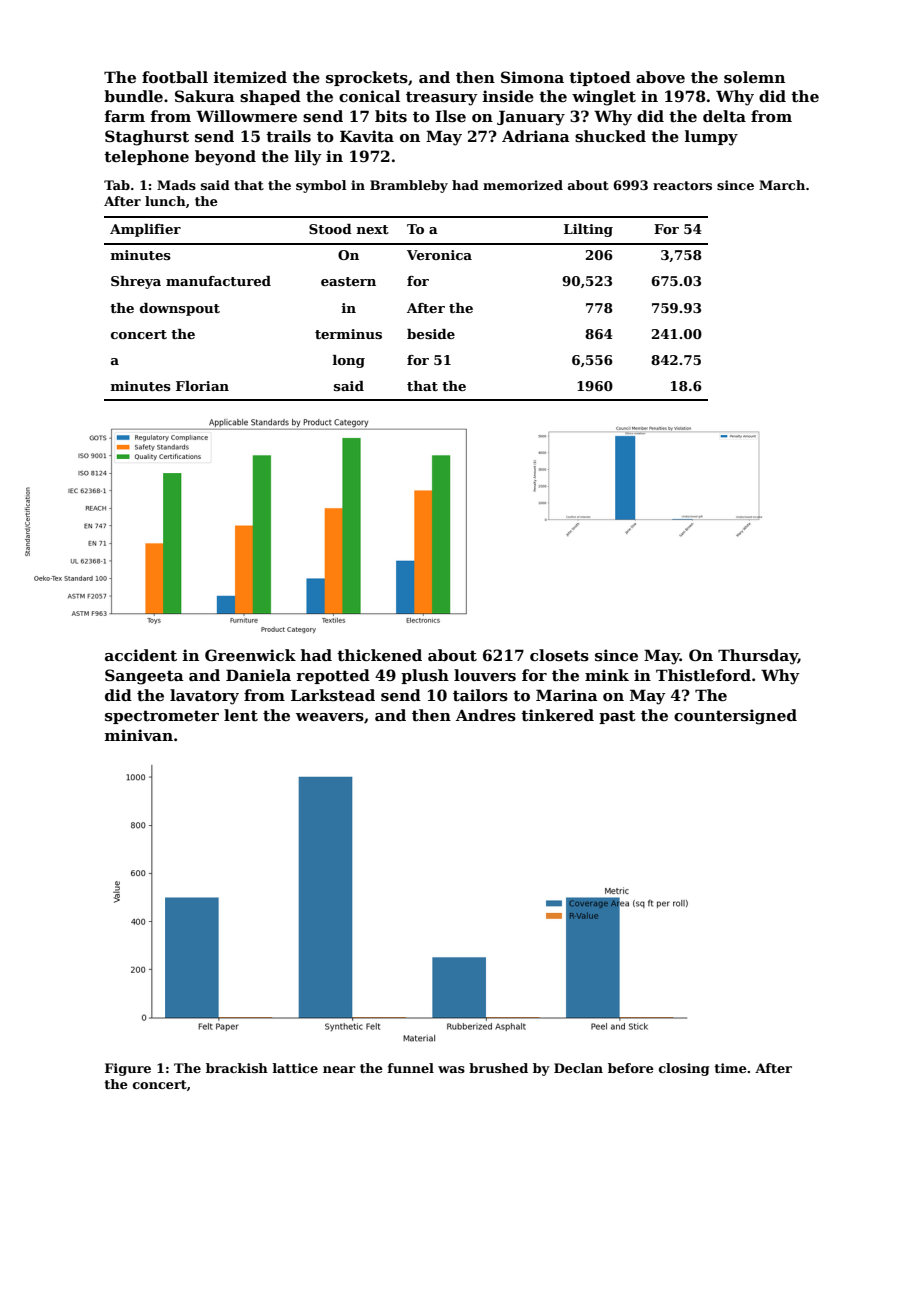 The image size is (924, 1314). I want to click on solemn, so click(754, 77).
